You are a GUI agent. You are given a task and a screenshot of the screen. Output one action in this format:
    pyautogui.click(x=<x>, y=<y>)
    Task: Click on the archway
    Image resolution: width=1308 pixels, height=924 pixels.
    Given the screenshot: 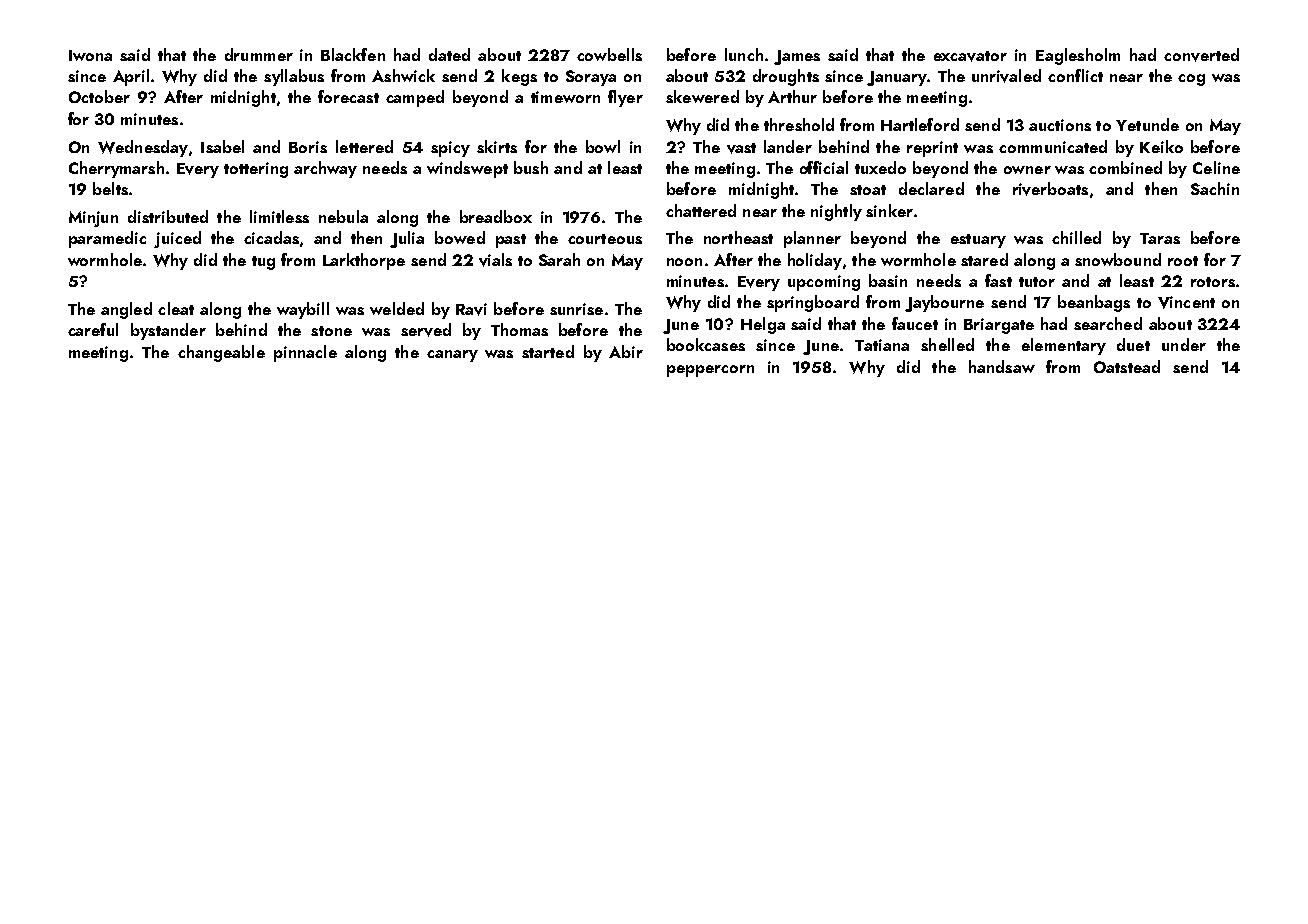 What is the action you would take?
    pyautogui.click(x=325, y=169)
